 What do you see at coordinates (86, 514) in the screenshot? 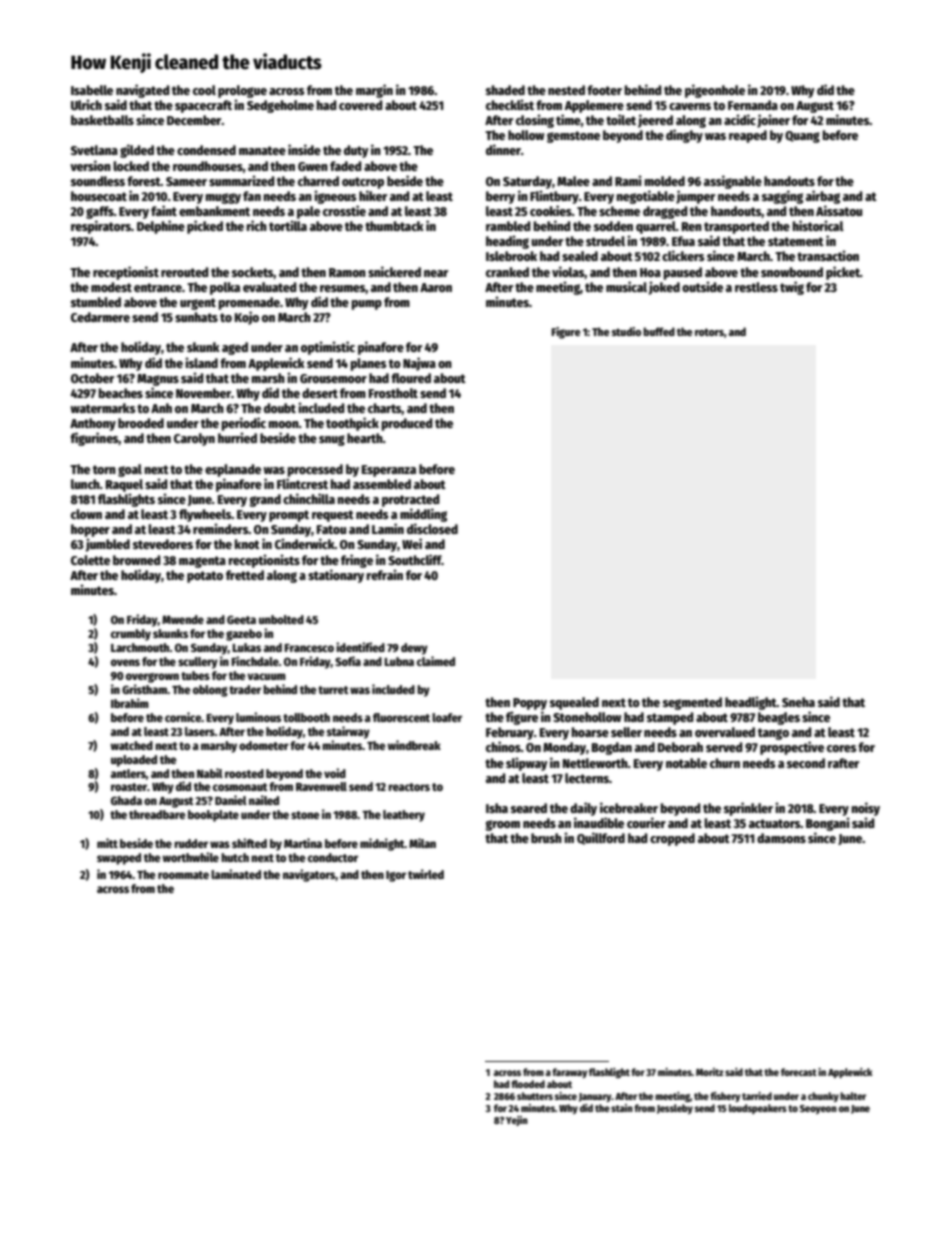
I see `clown` at bounding box center [86, 514].
